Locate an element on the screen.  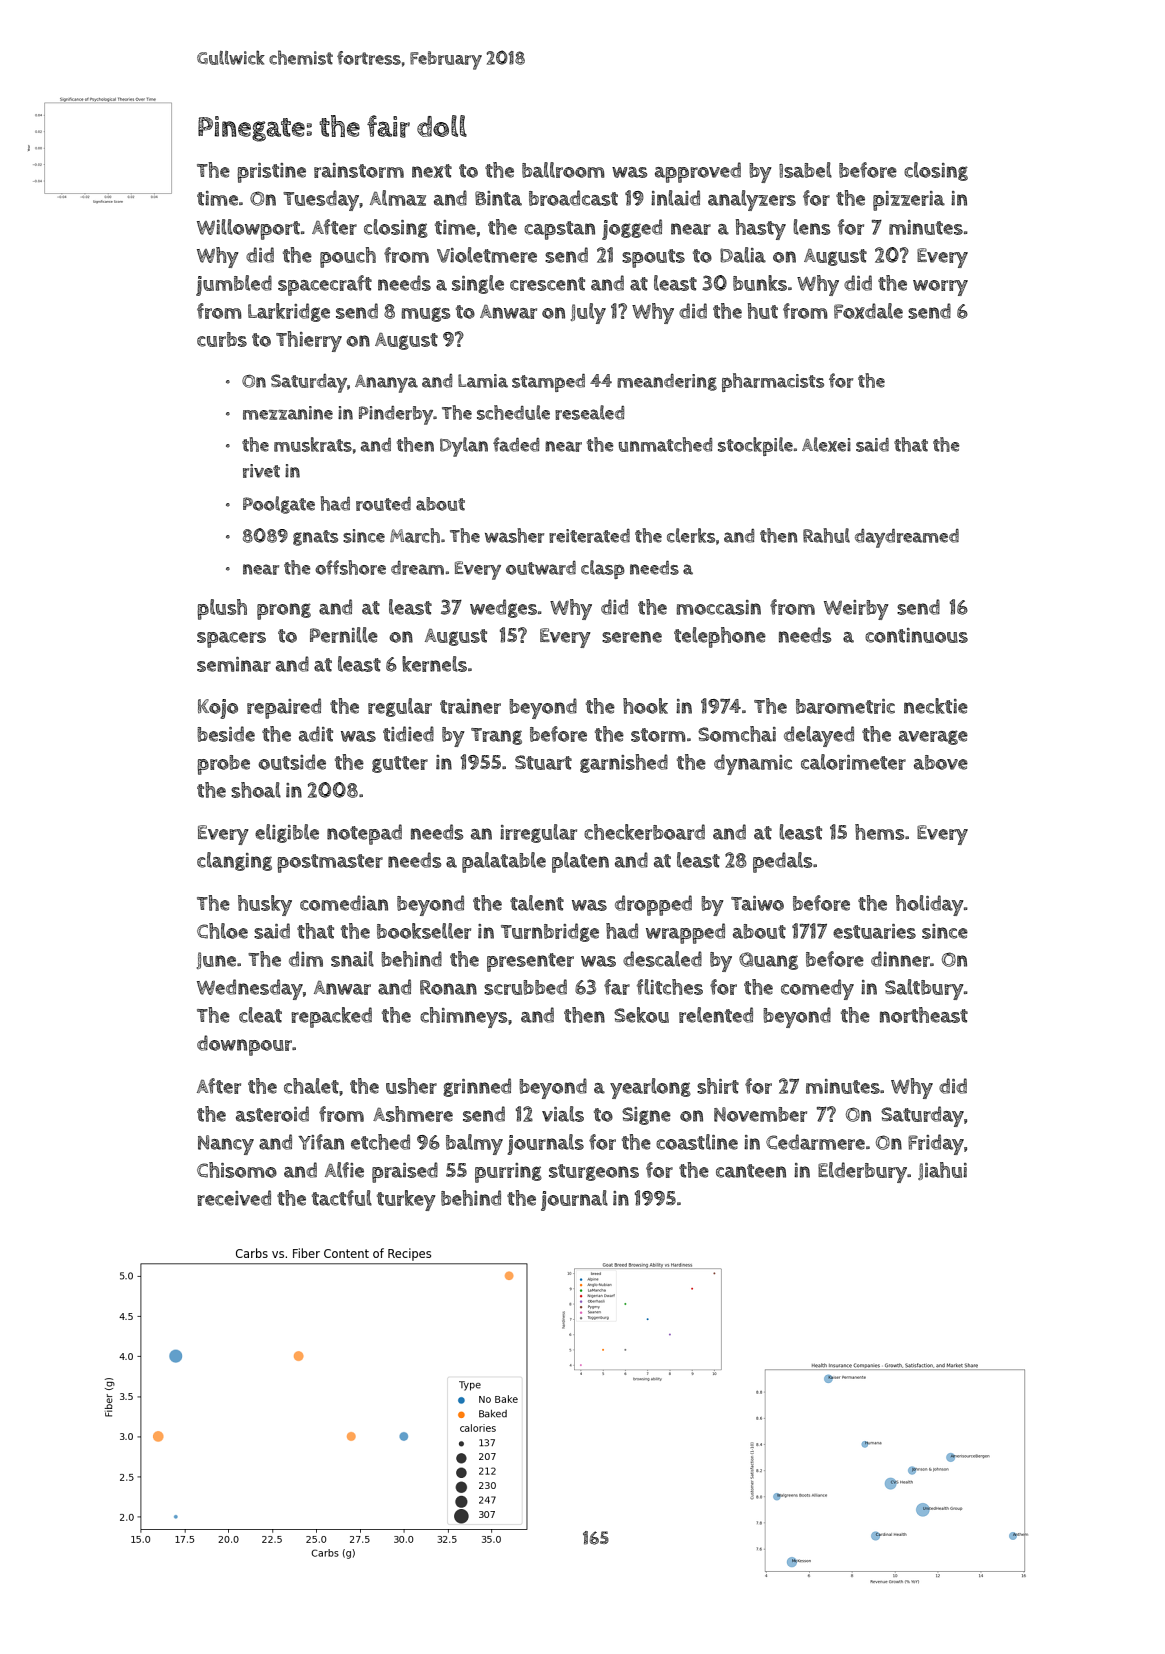
comedian is located at coordinates (344, 903).
